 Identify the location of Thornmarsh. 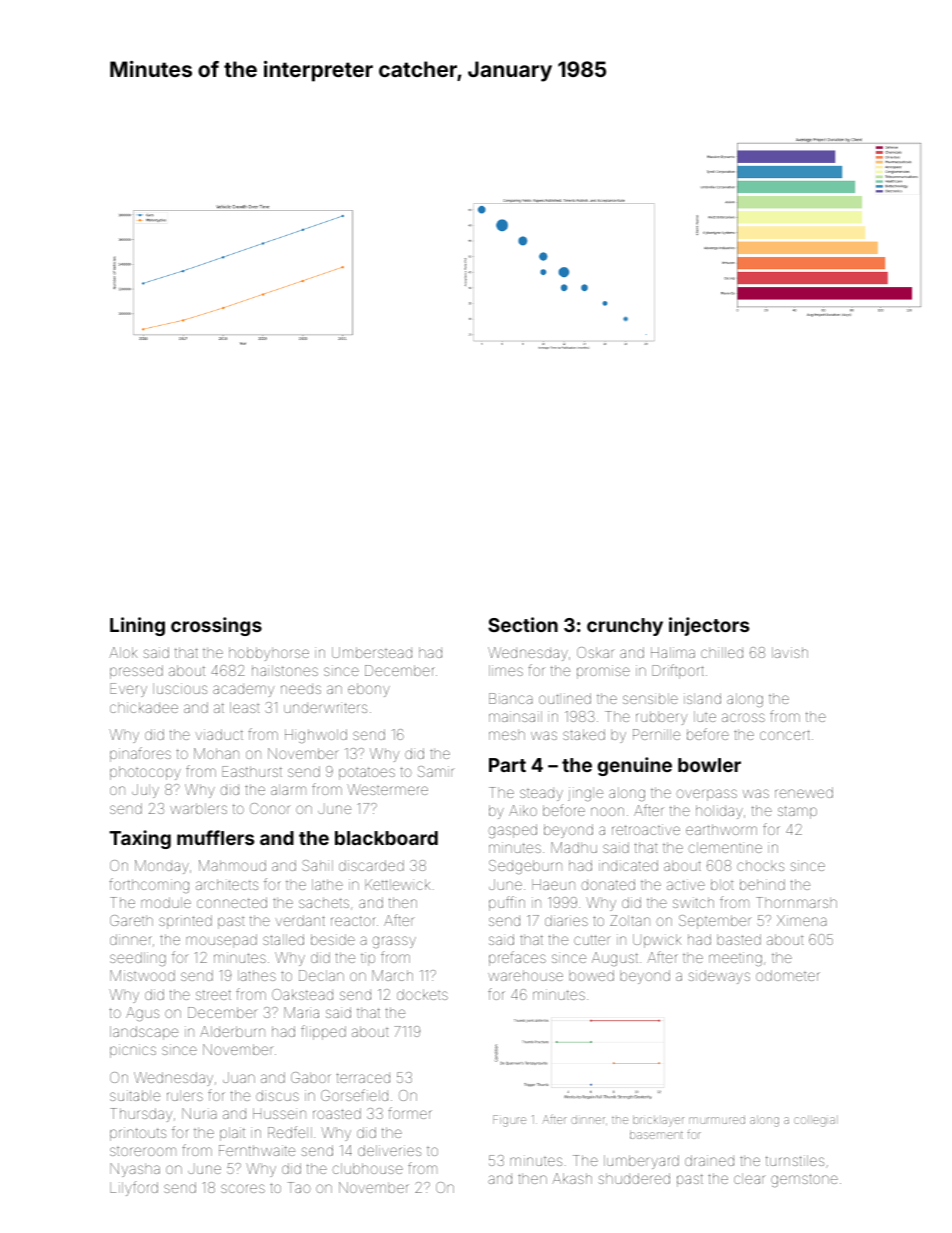
(796, 902).
